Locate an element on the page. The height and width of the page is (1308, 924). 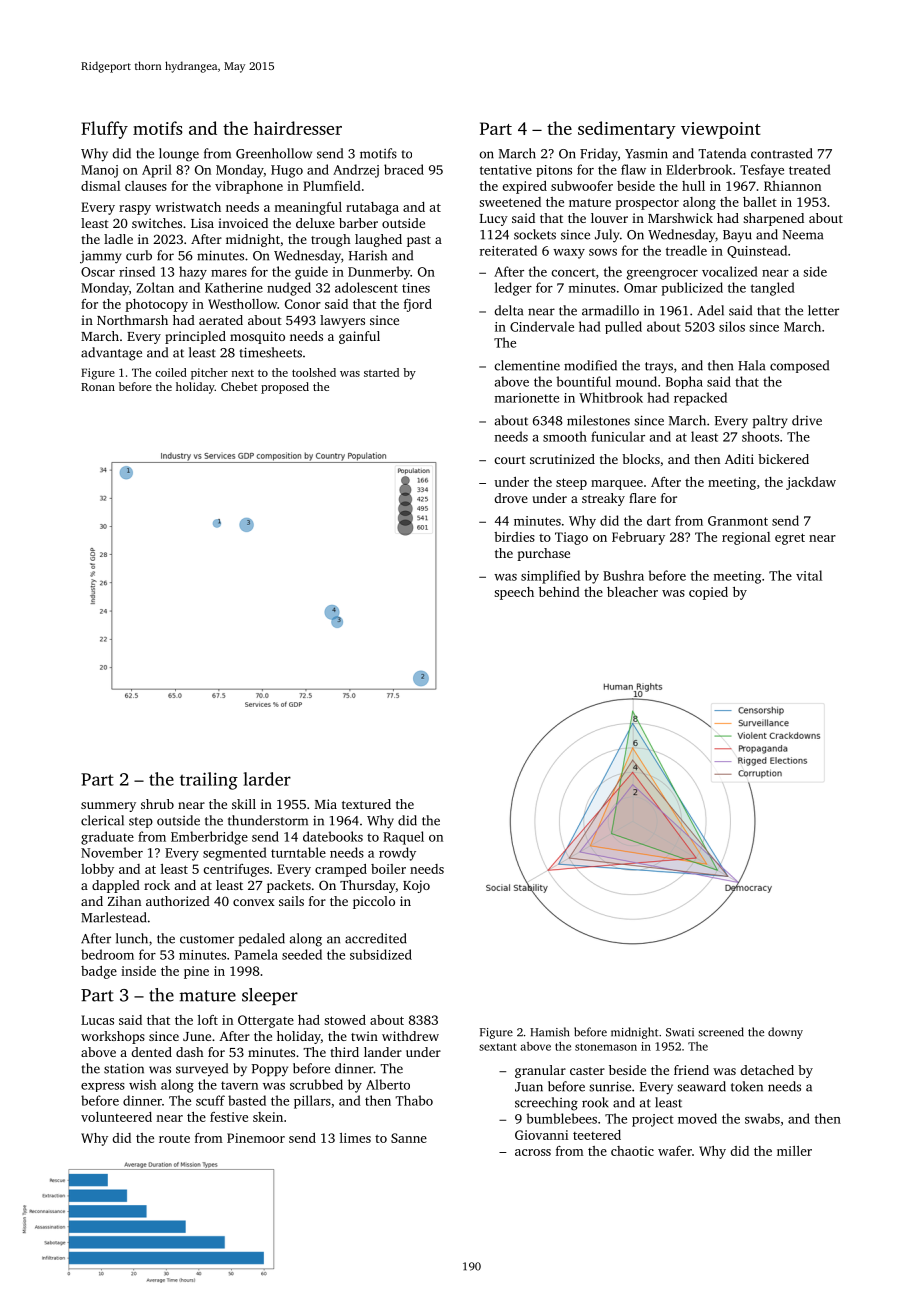
switches is located at coordinates (157, 223).
